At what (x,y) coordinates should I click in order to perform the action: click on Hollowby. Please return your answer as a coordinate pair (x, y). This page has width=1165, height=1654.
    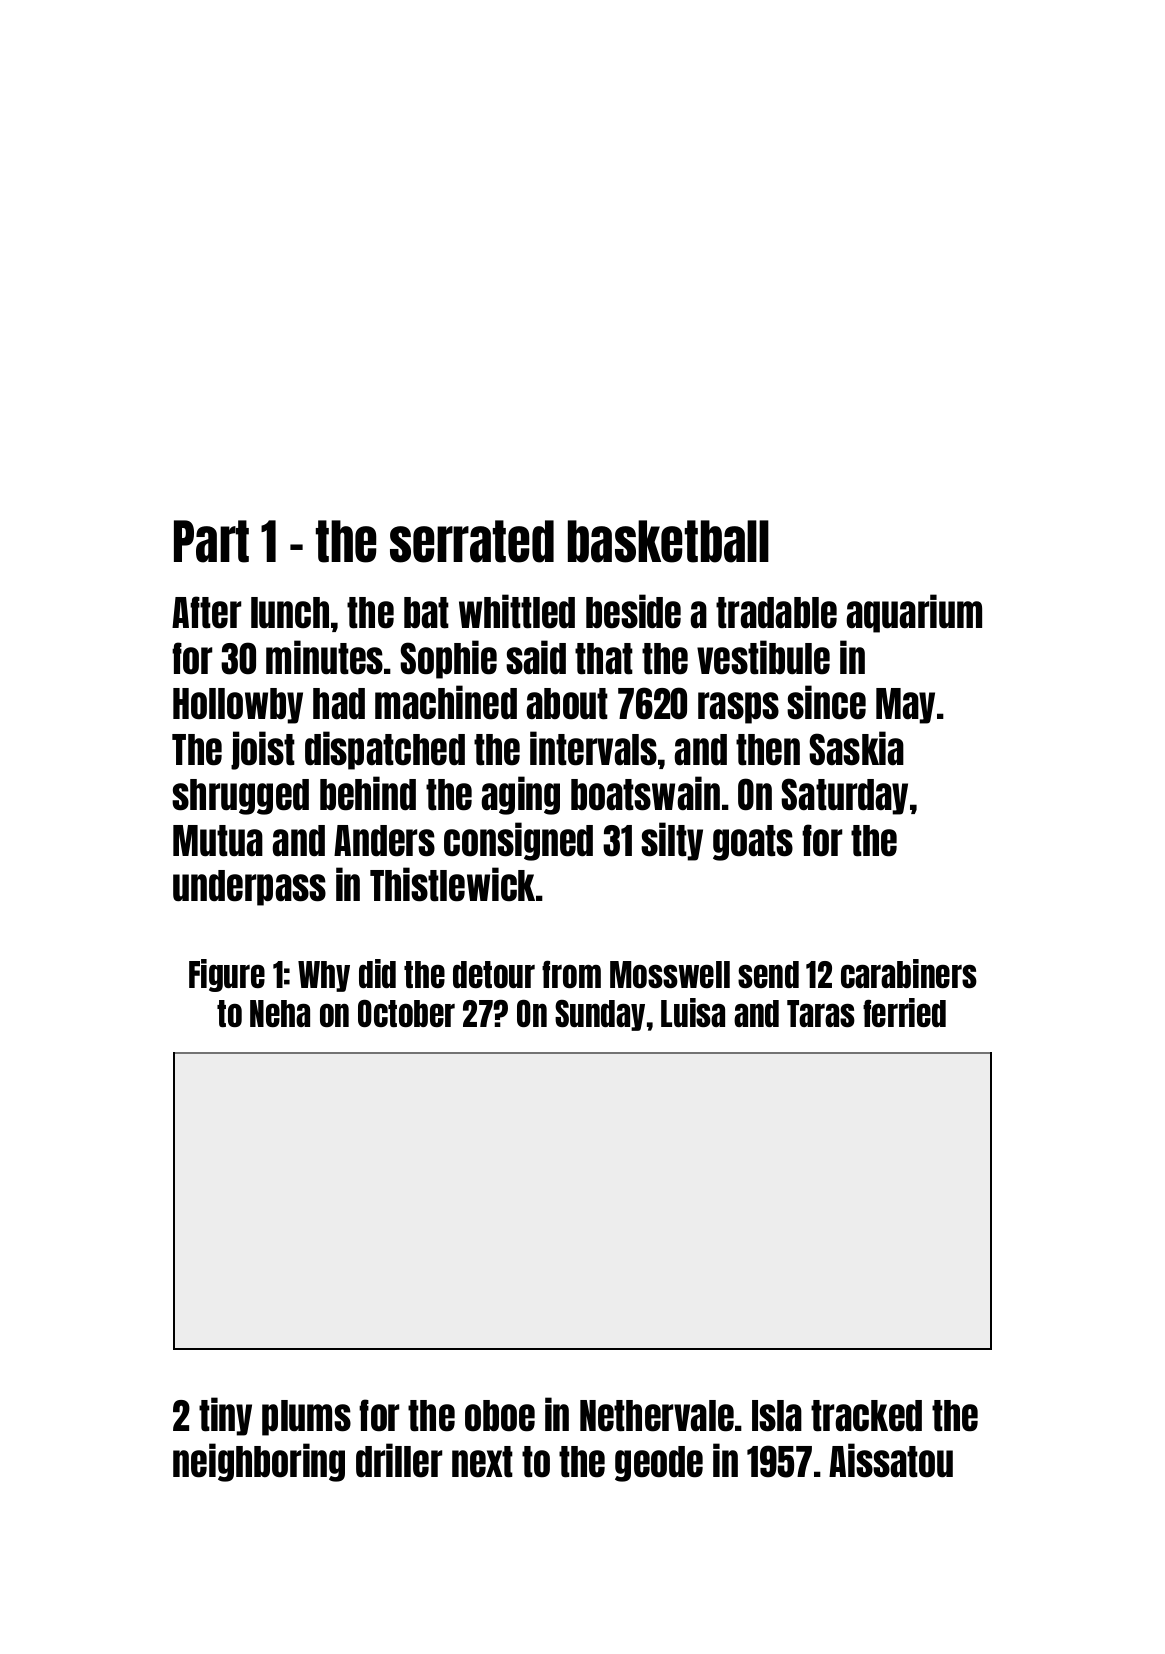
    Looking at the image, I should click on (238, 706).
